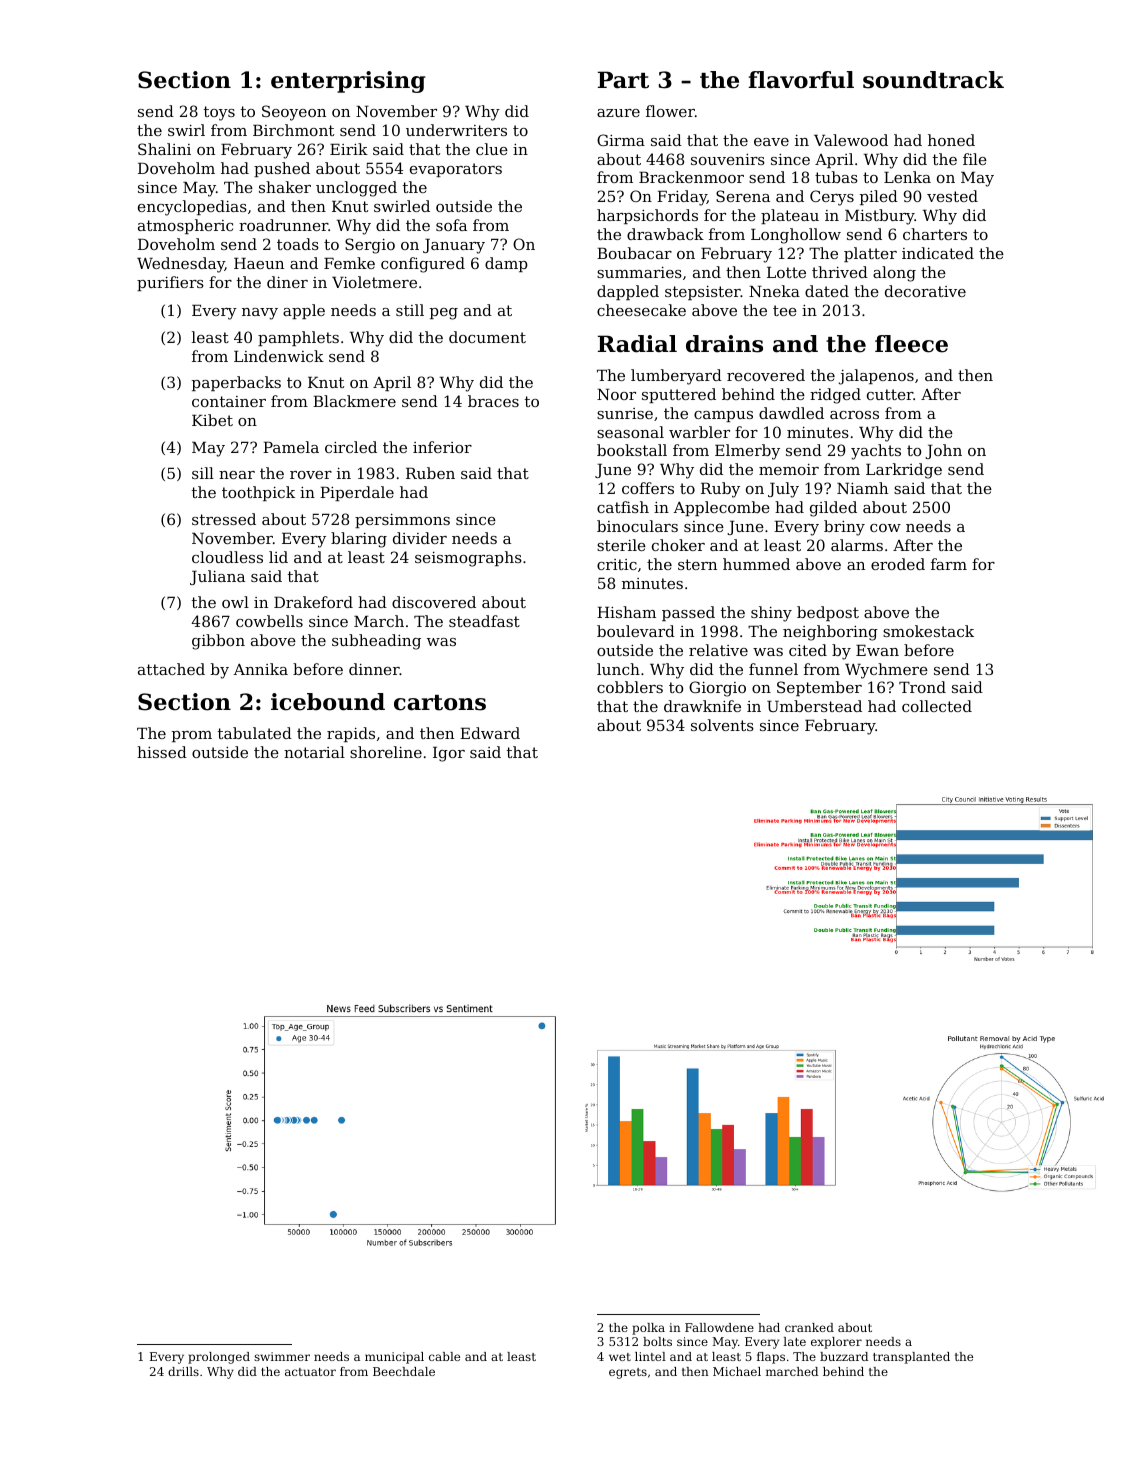 This document has height=1480, width=1144. Describe the element at coordinates (310, 1372) in the document. I see `actuator` at that location.
